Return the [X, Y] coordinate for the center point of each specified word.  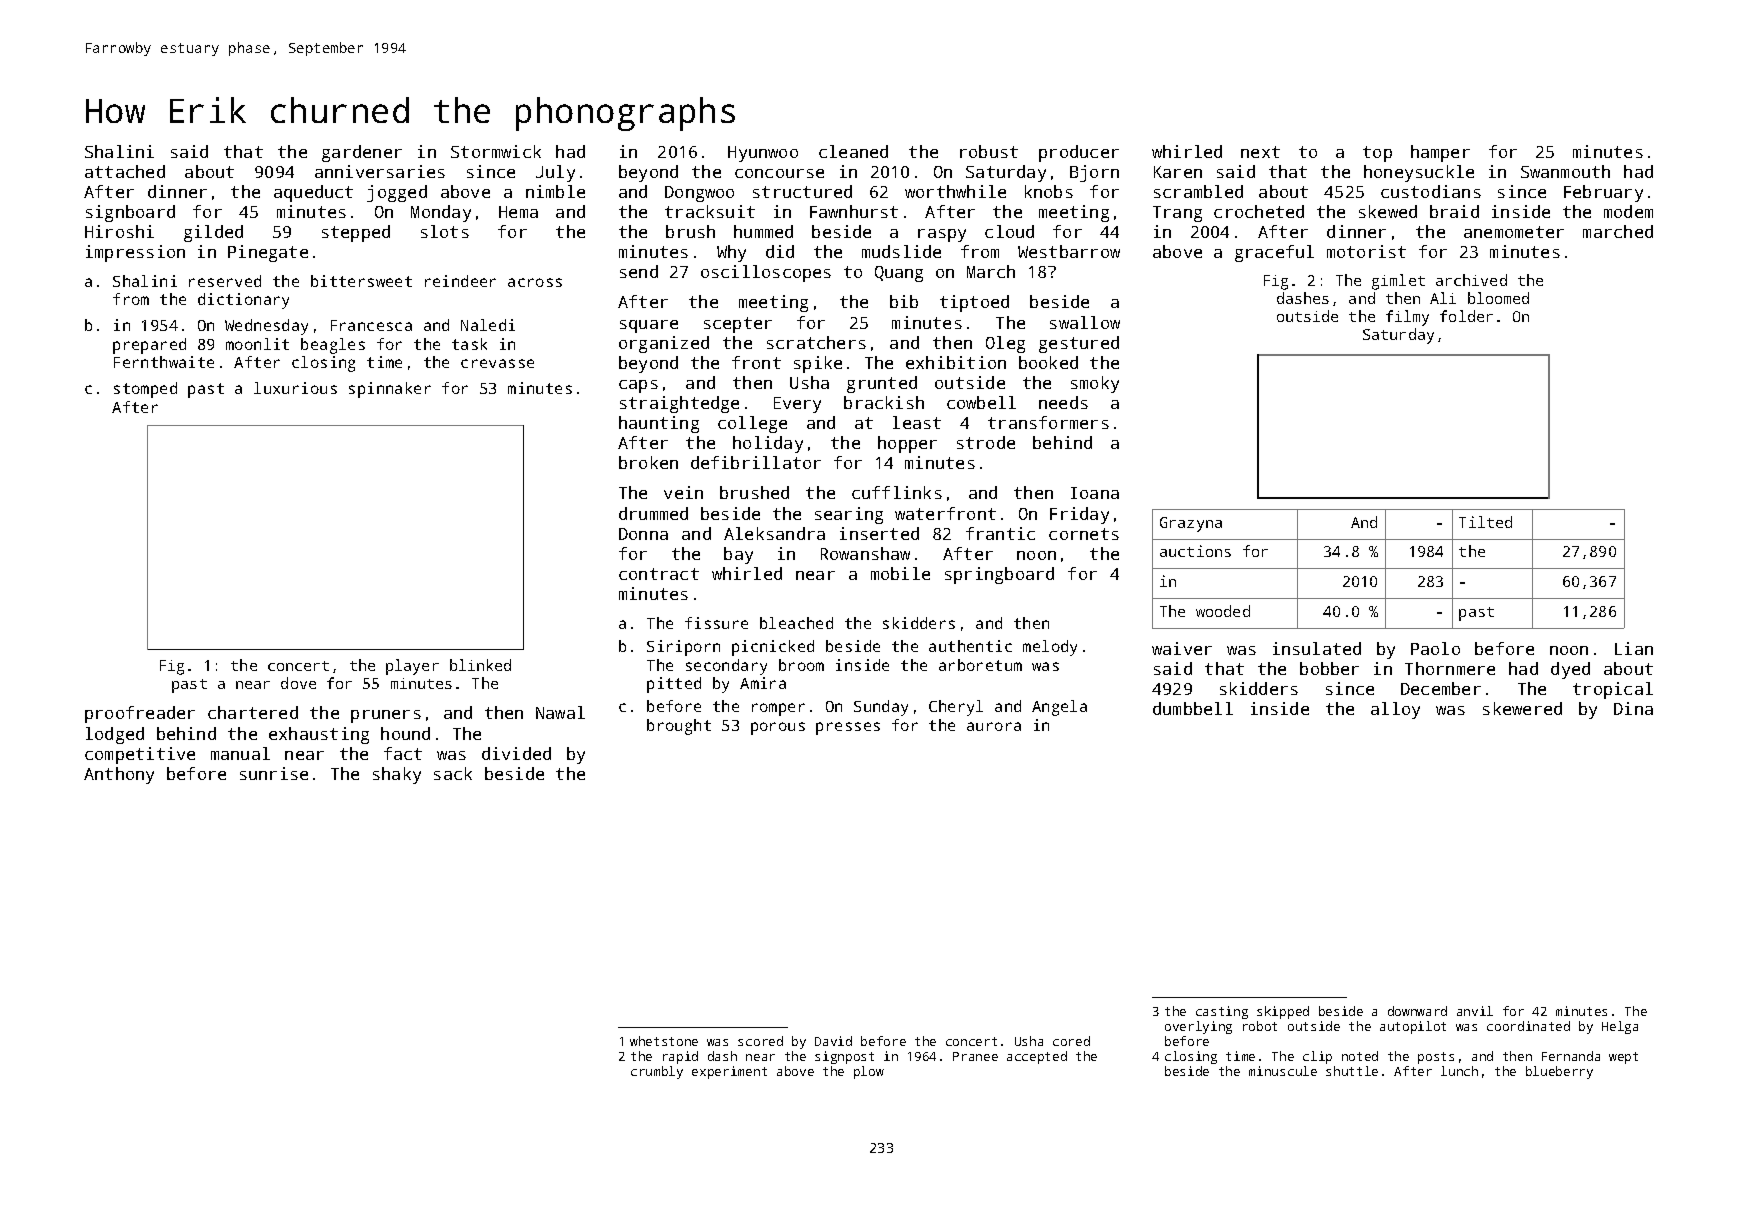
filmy [1407, 318]
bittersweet [361, 281]
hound [405, 733]
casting [1222, 1012]
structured [802, 191]
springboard [999, 575]
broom [801, 665]
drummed [653, 513]
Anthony [119, 775]
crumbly [657, 1072]
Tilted [1485, 522]
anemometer [1514, 232]
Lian [1634, 648]
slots [445, 231]
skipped [1283, 1012]
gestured [1079, 344]
